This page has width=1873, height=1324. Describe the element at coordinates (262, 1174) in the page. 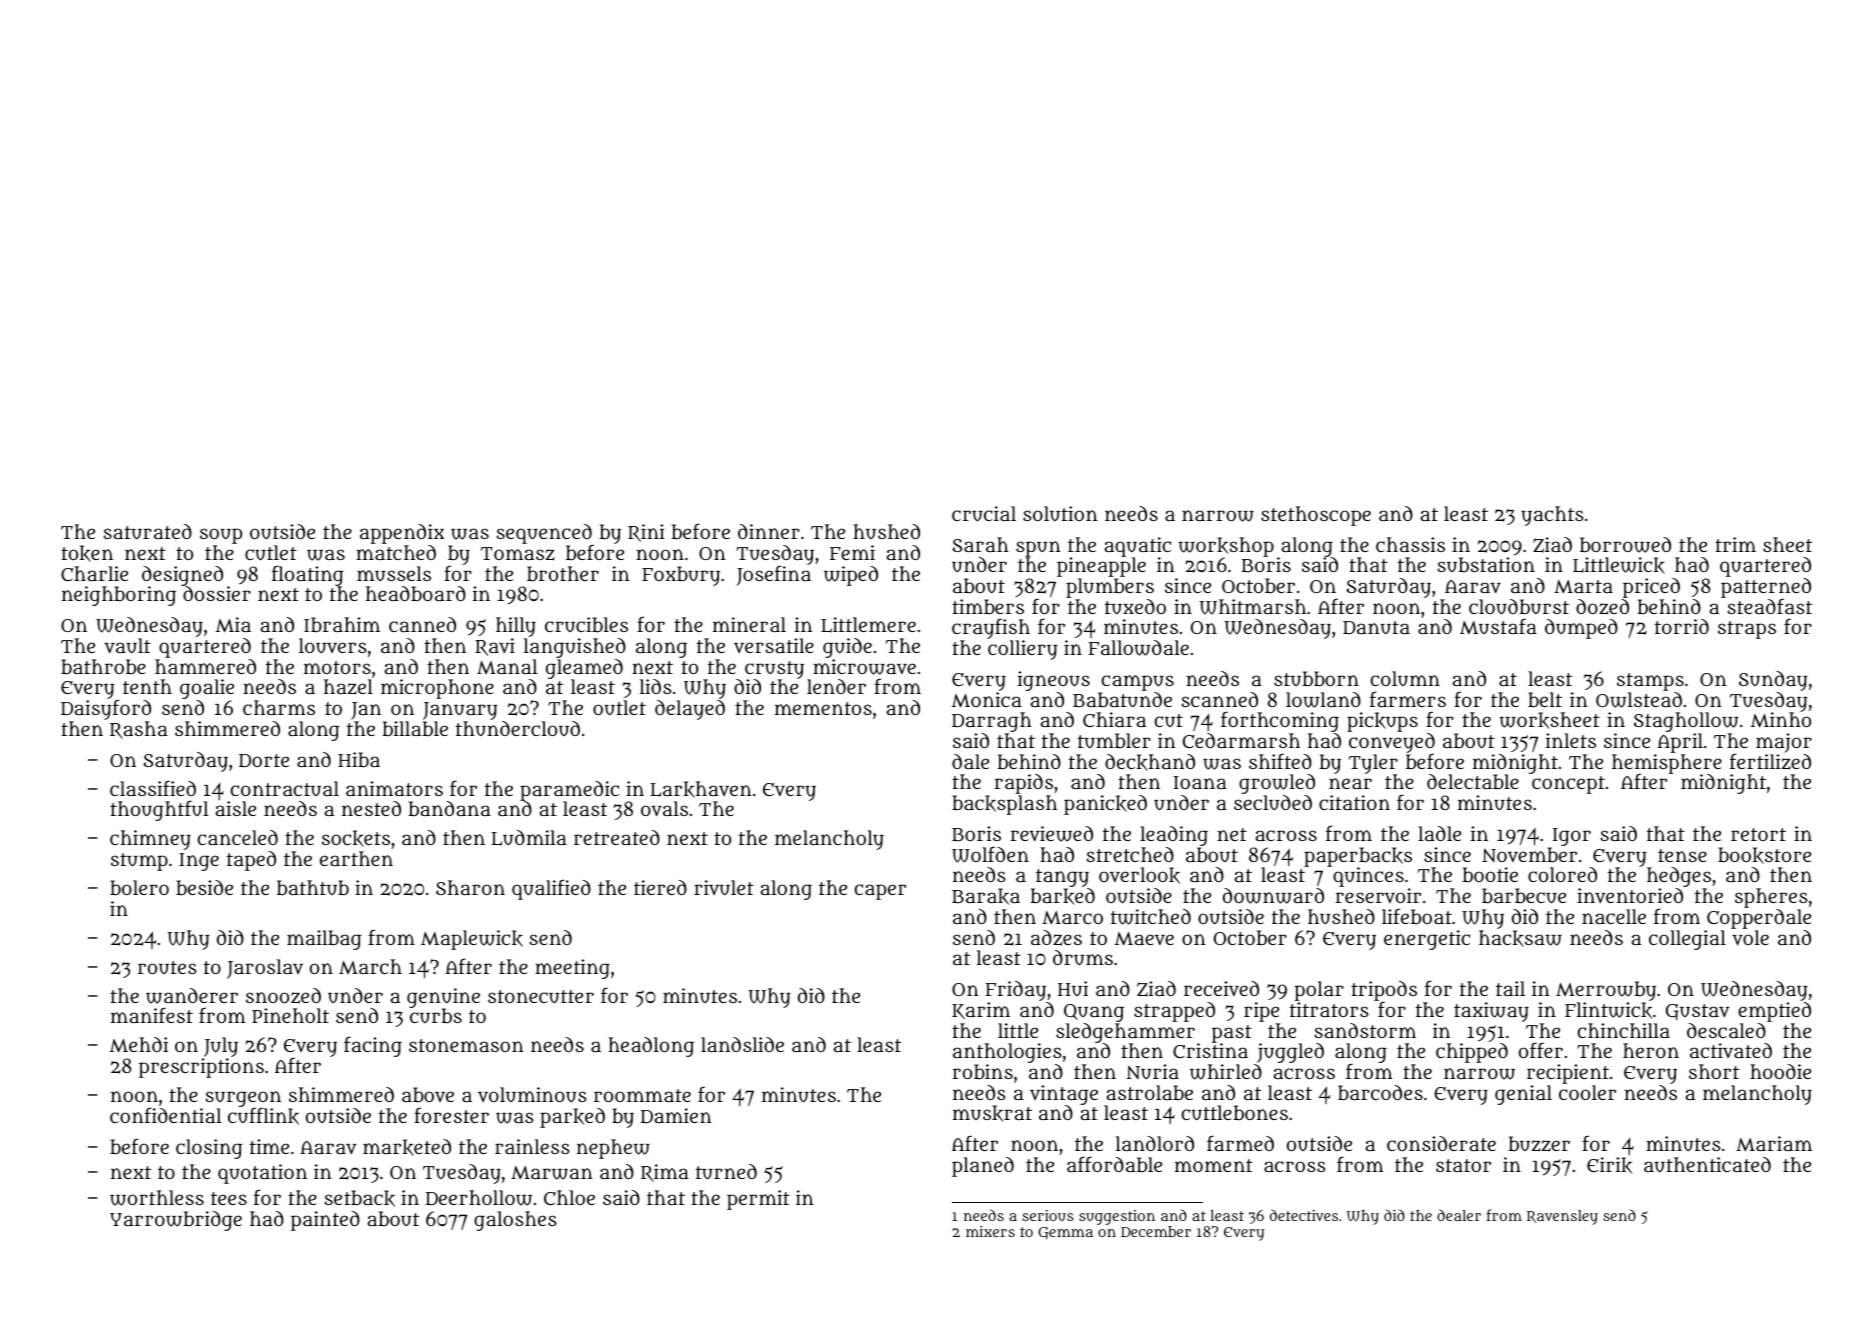

I see `quotation` at that location.
